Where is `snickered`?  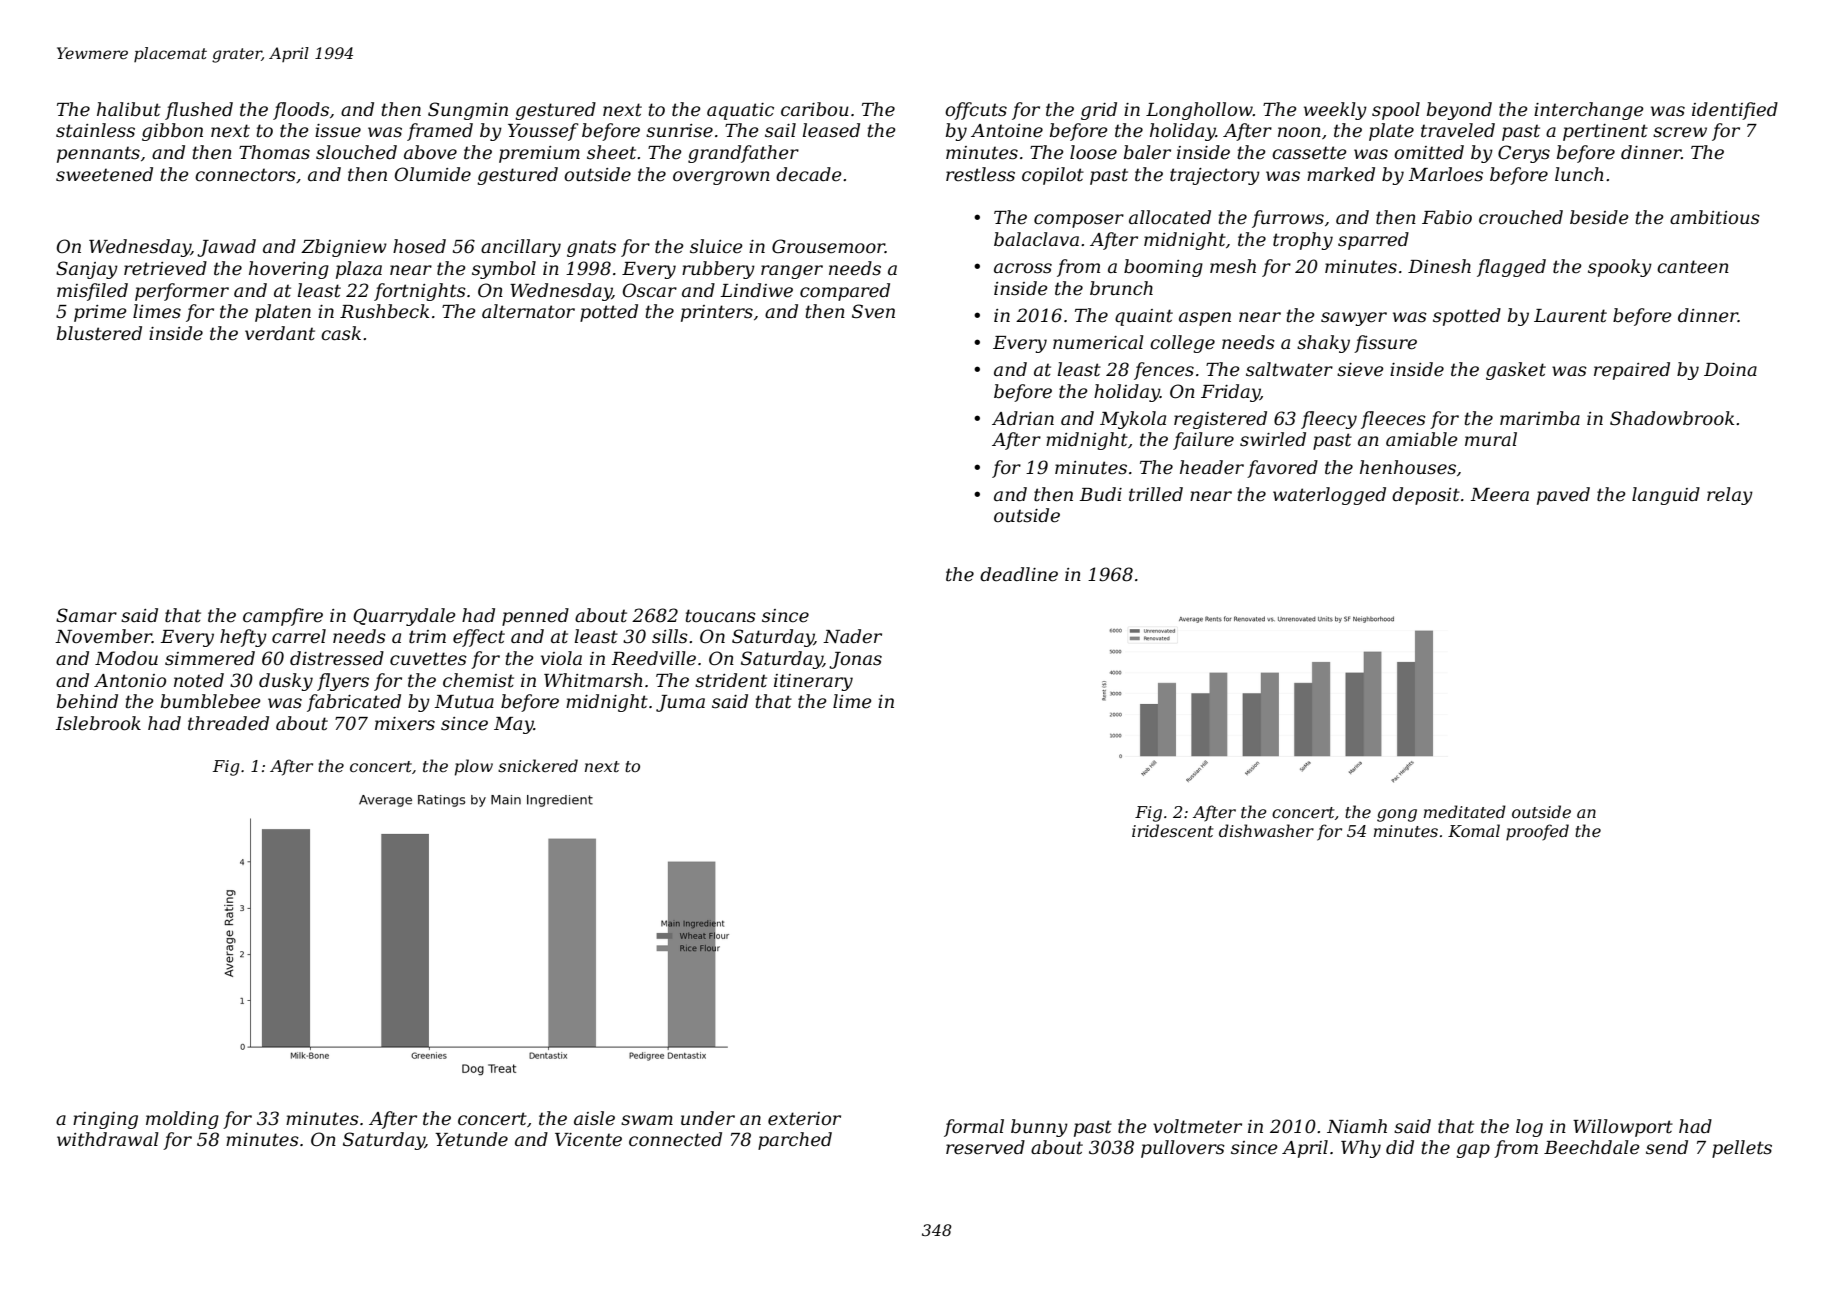 snickered is located at coordinates (538, 765).
